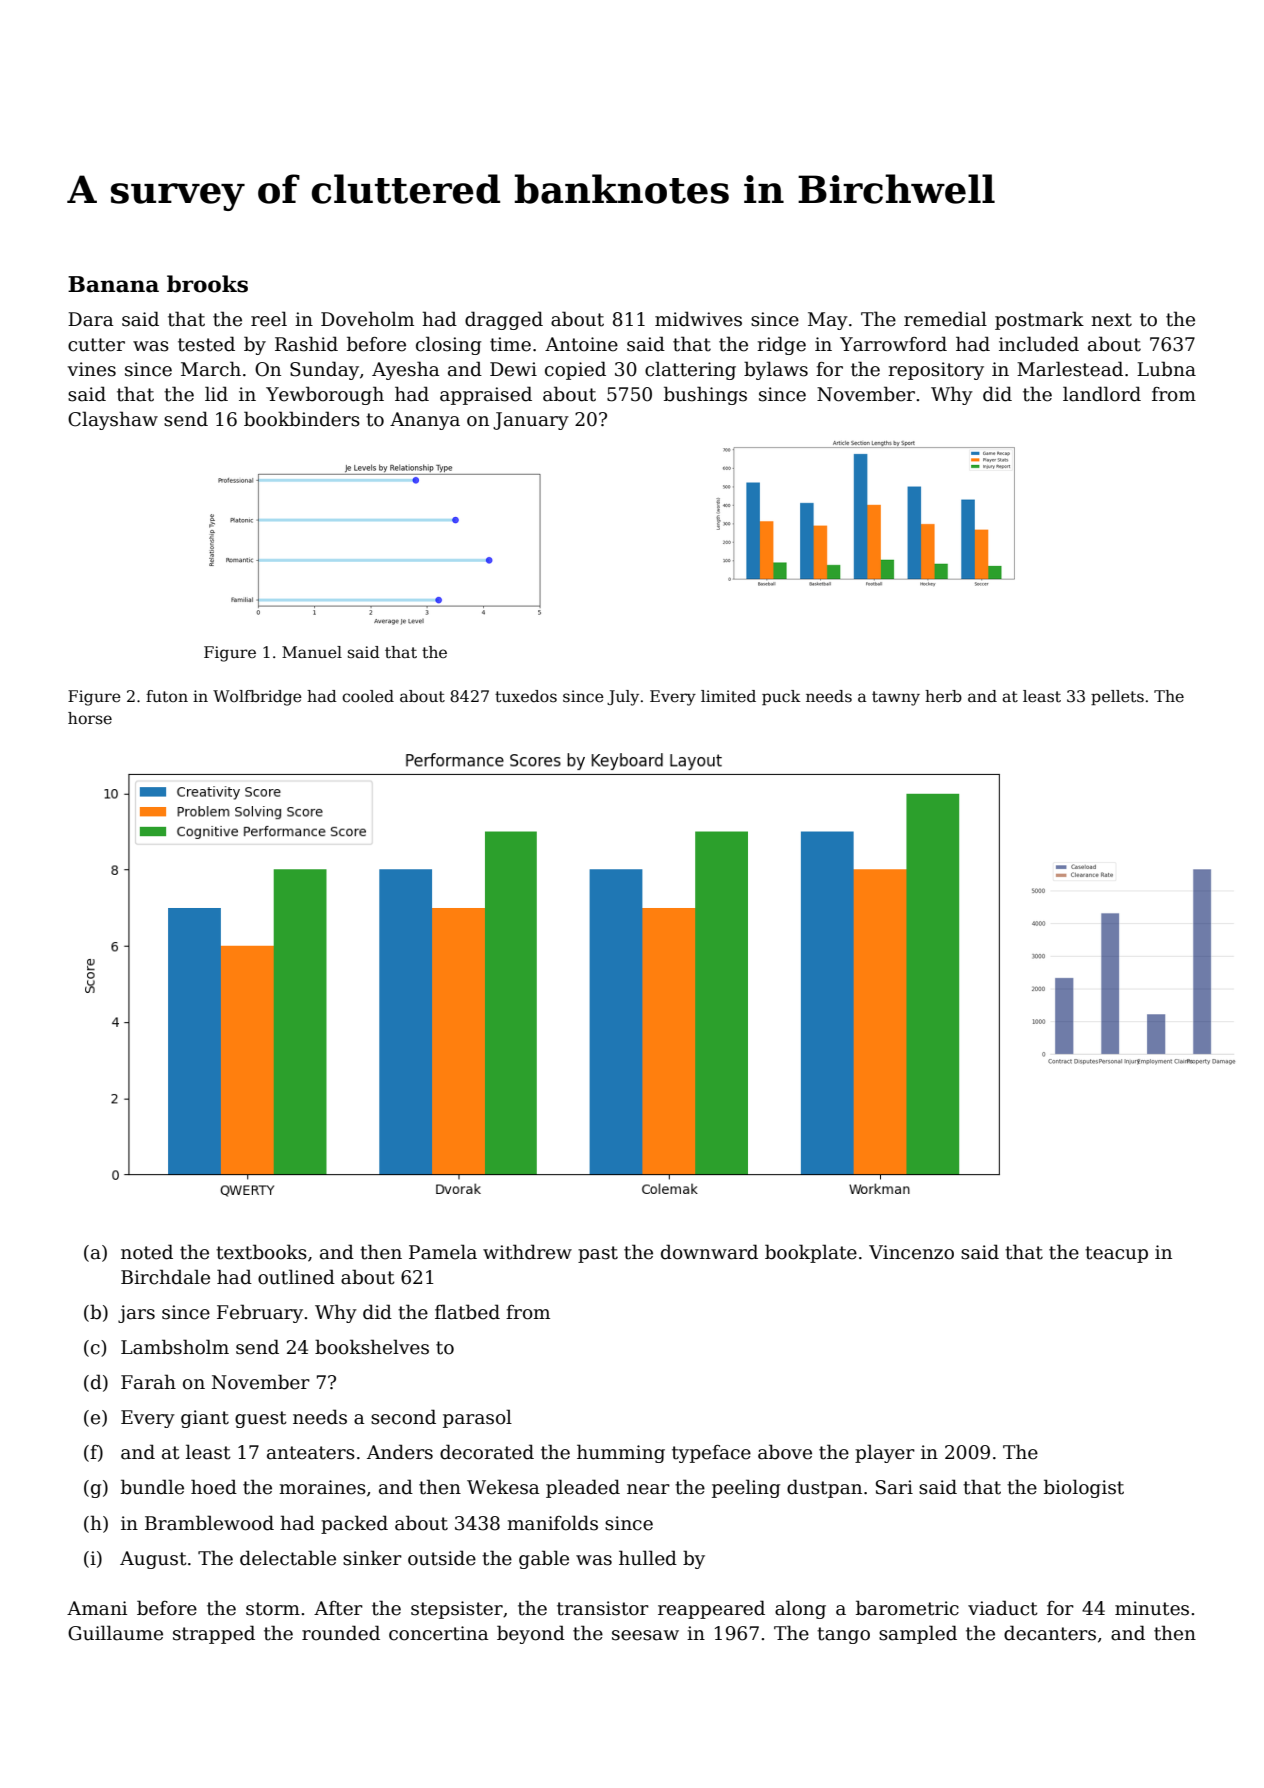  What do you see at coordinates (945, 319) in the screenshot?
I see `remedial` at bounding box center [945, 319].
